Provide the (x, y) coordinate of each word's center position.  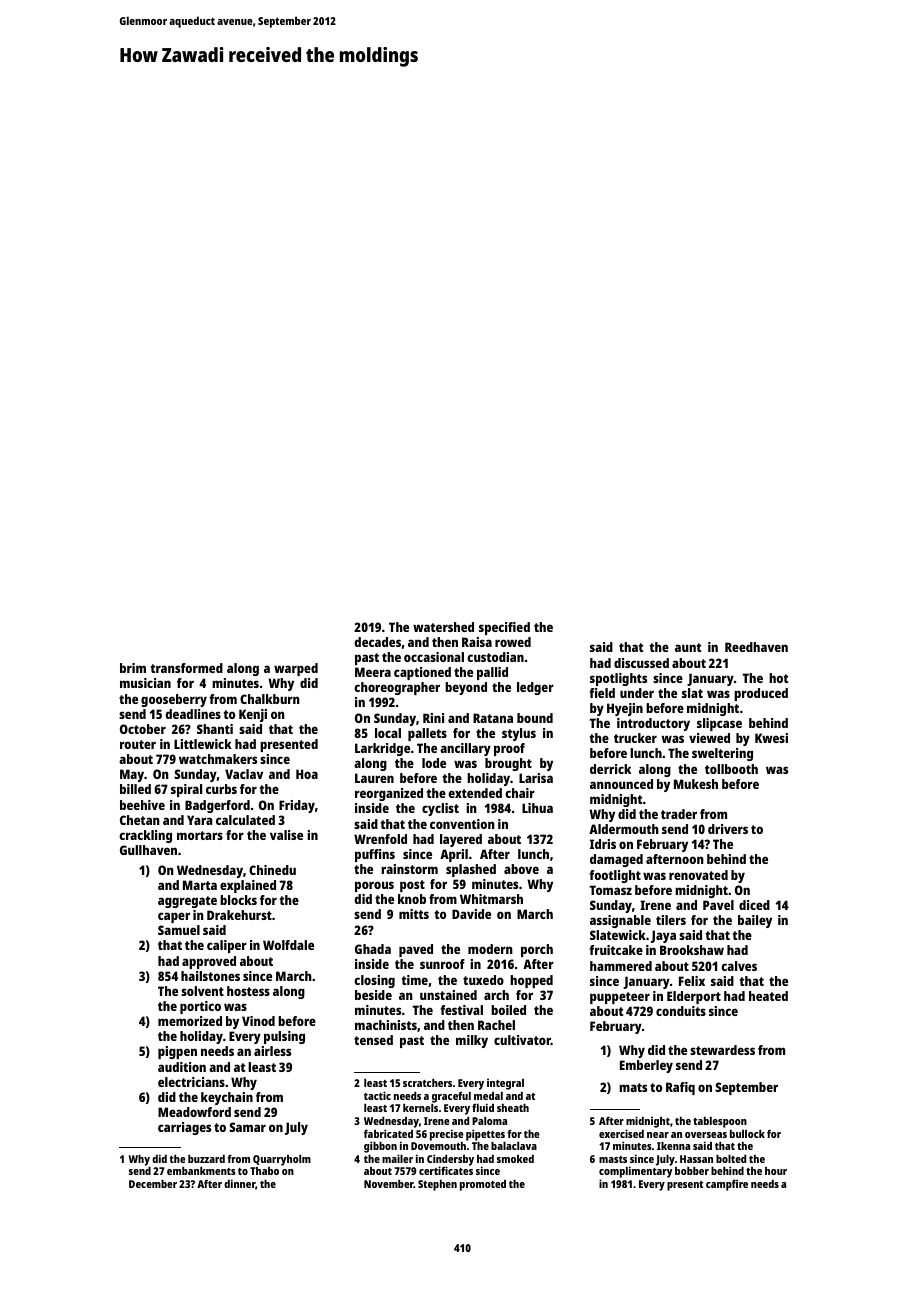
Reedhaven (756, 647)
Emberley (646, 1066)
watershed (443, 627)
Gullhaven (148, 850)
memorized (190, 1021)
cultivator (522, 1040)
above (521, 869)
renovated (698, 875)
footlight (615, 876)
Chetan (140, 820)
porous (374, 886)
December (153, 1184)
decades (377, 642)
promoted (483, 1185)
